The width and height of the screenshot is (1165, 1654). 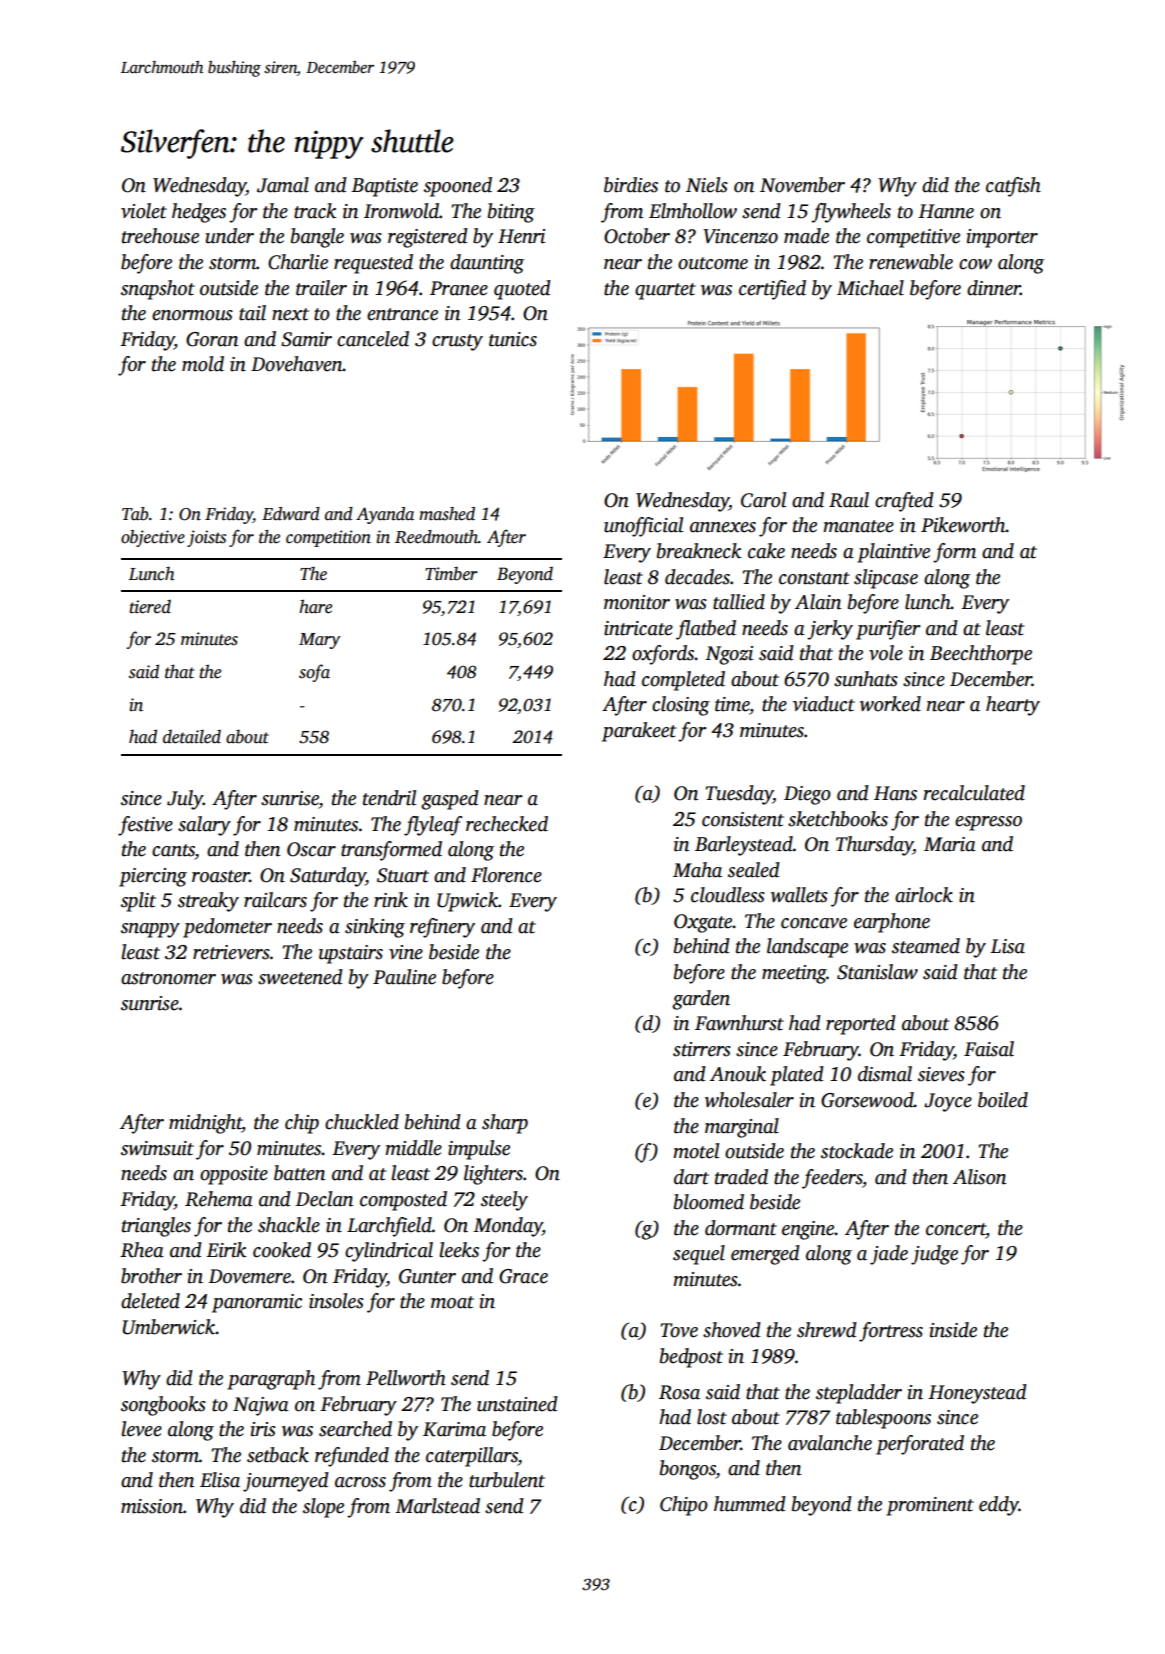 What do you see at coordinates (946, 211) in the screenshot?
I see `Hanne` at bounding box center [946, 211].
